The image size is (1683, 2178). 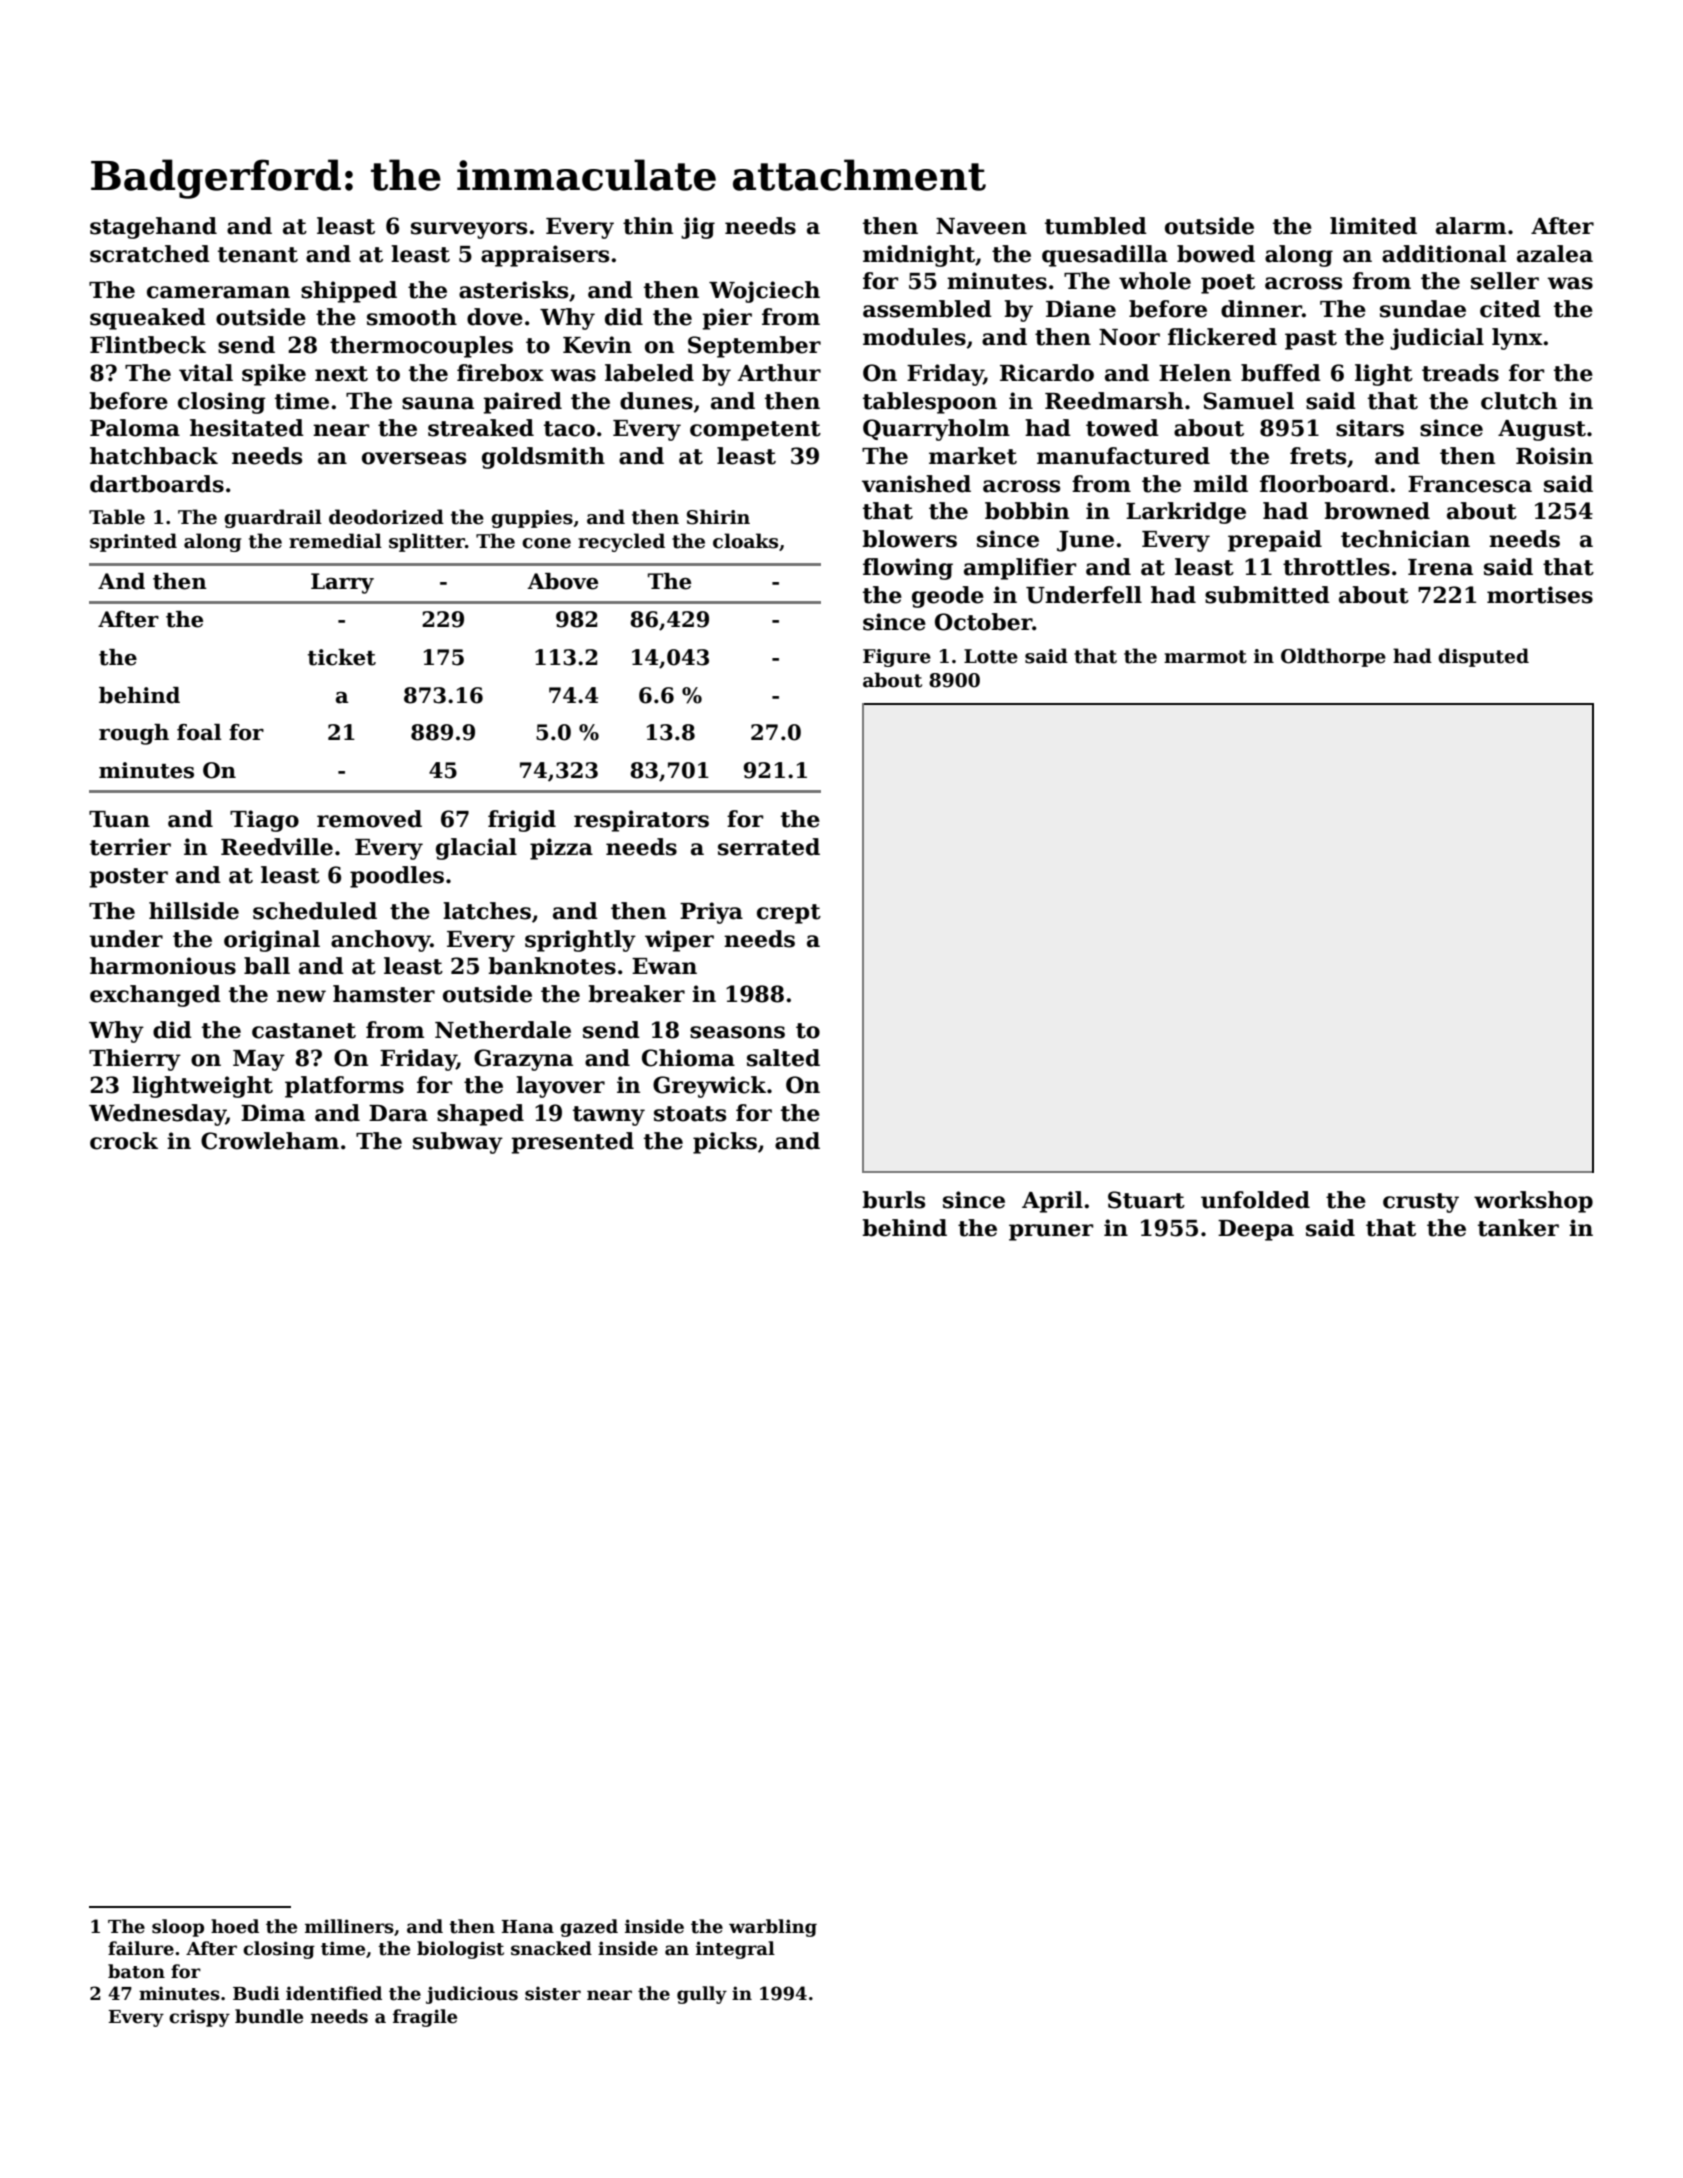 I want to click on midnight, so click(x=919, y=256).
